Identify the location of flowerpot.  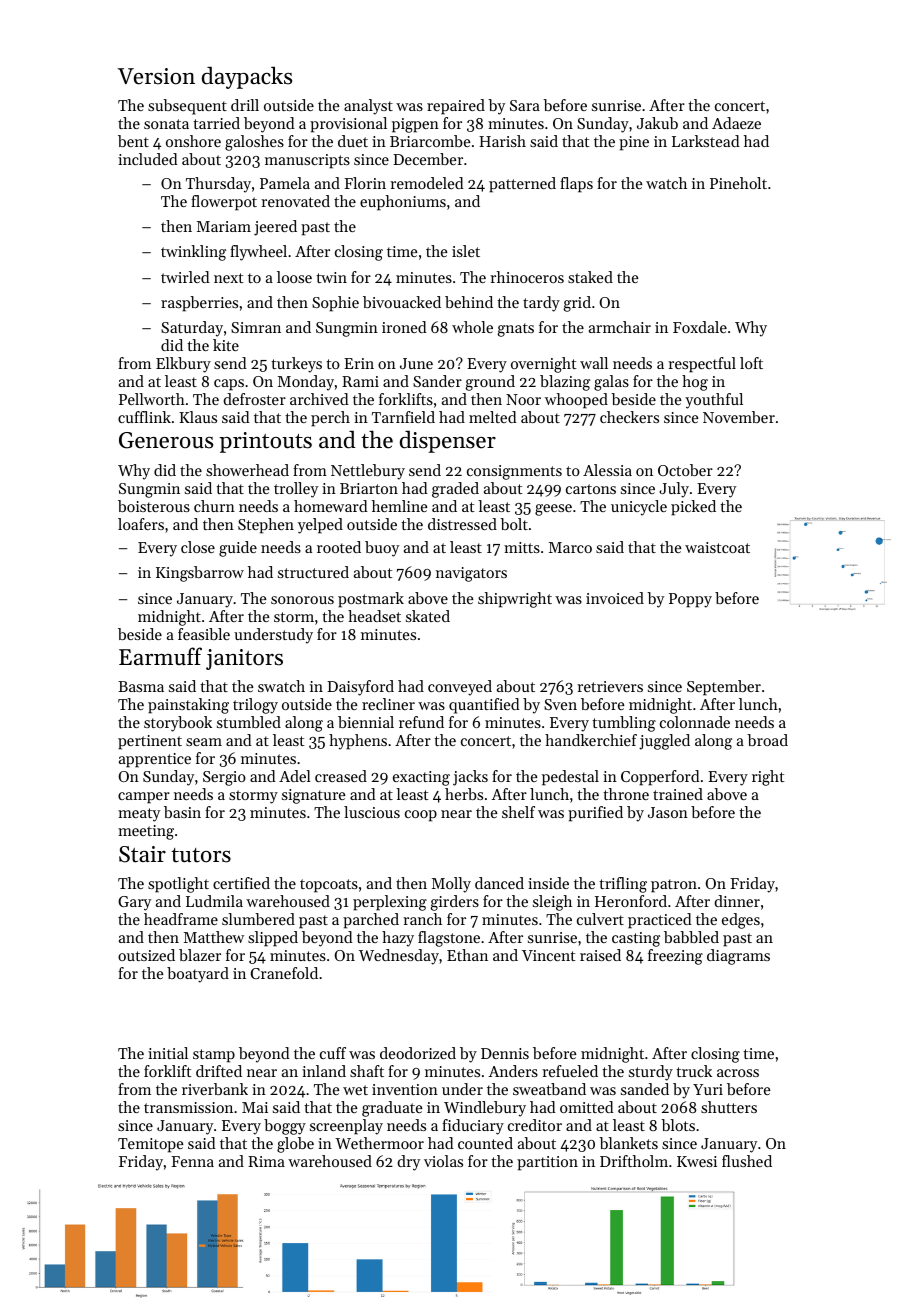
(224, 203).
